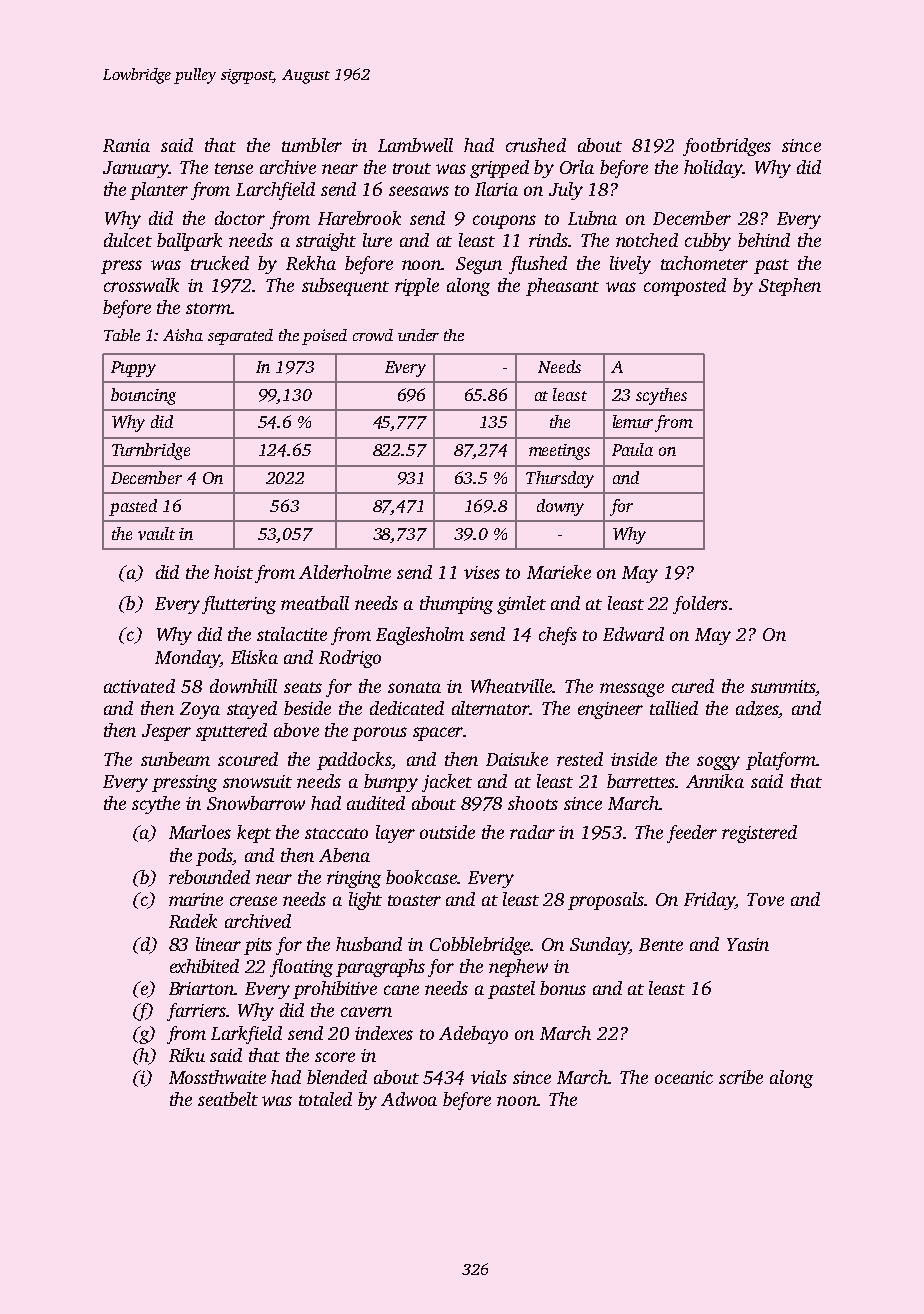 The width and height of the screenshot is (924, 1314). Describe the element at coordinates (324, 337) in the screenshot. I see `poised` at that location.
